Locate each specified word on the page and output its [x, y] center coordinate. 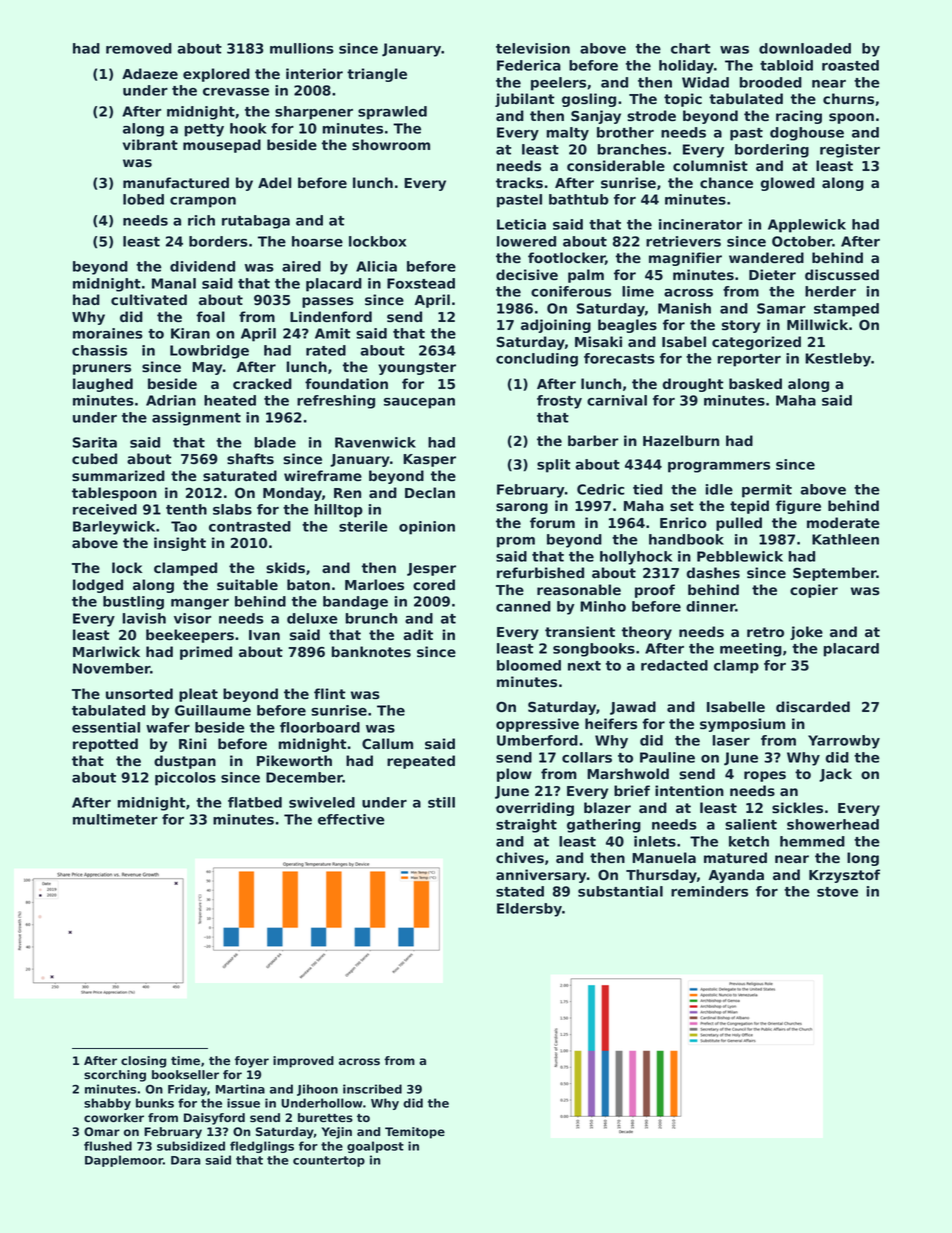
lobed [143, 199]
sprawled [392, 113]
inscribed [372, 1089]
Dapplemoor [124, 1161]
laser [731, 740]
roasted [850, 65]
